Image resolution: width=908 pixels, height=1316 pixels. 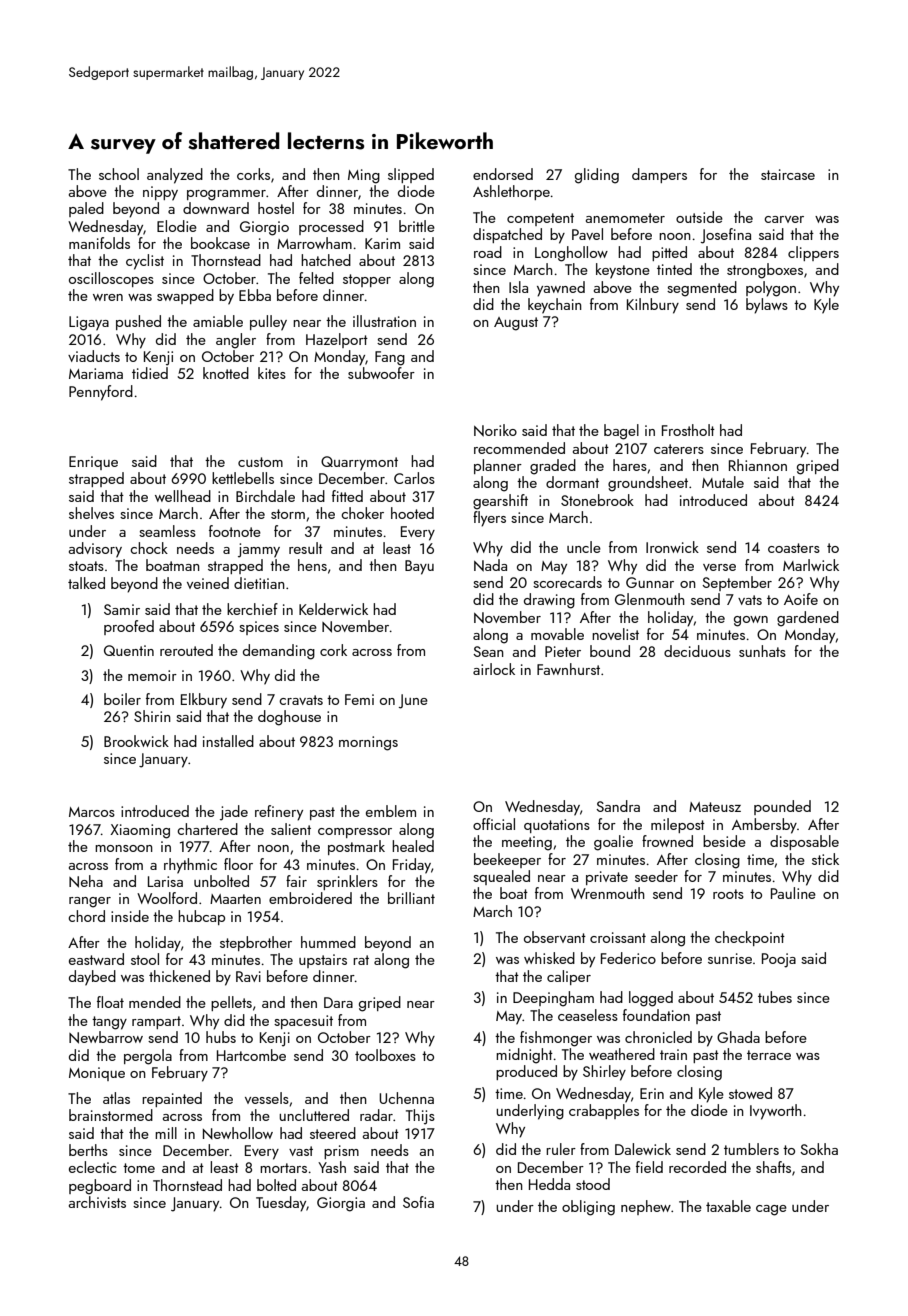 What do you see at coordinates (150, 373) in the image?
I see `tidied` at bounding box center [150, 373].
